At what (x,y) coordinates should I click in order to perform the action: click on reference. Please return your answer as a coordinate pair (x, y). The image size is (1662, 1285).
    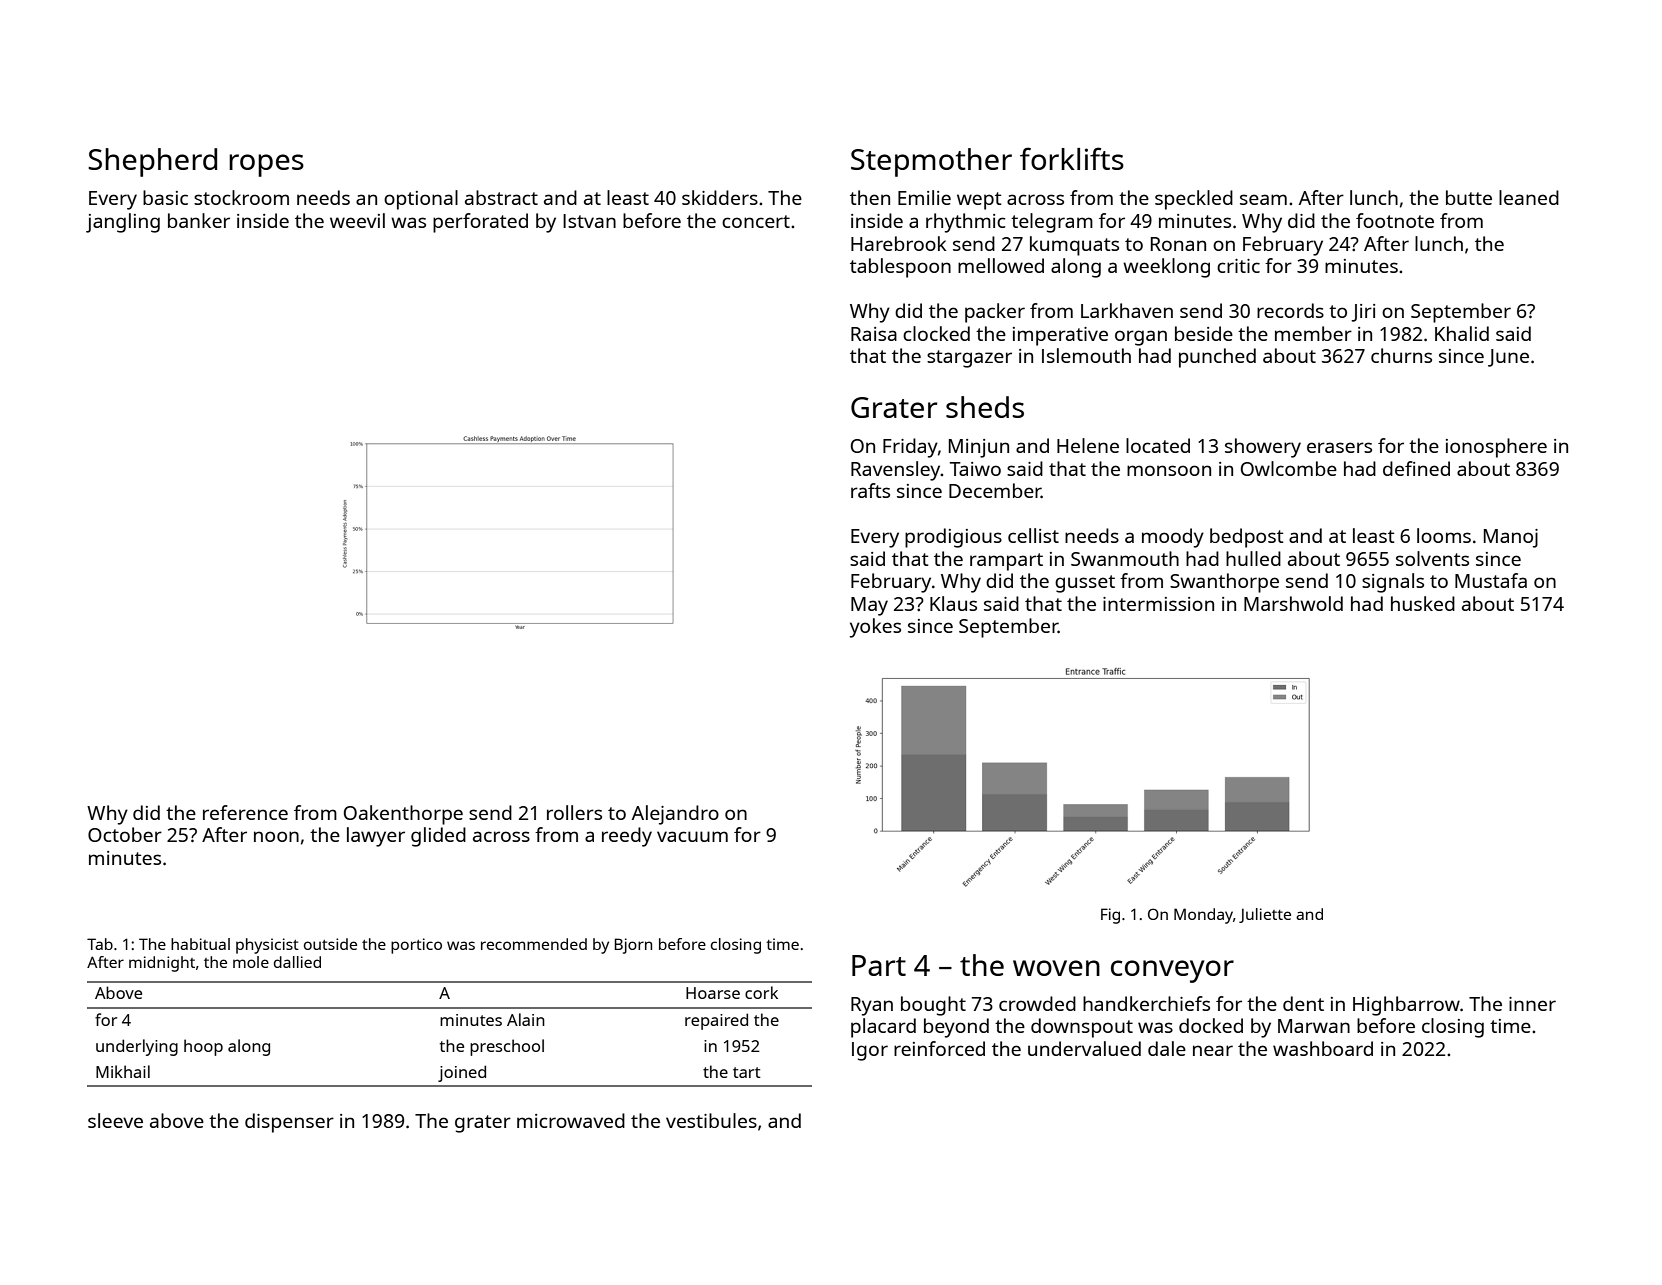
    Looking at the image, I should click on (245, 812).
